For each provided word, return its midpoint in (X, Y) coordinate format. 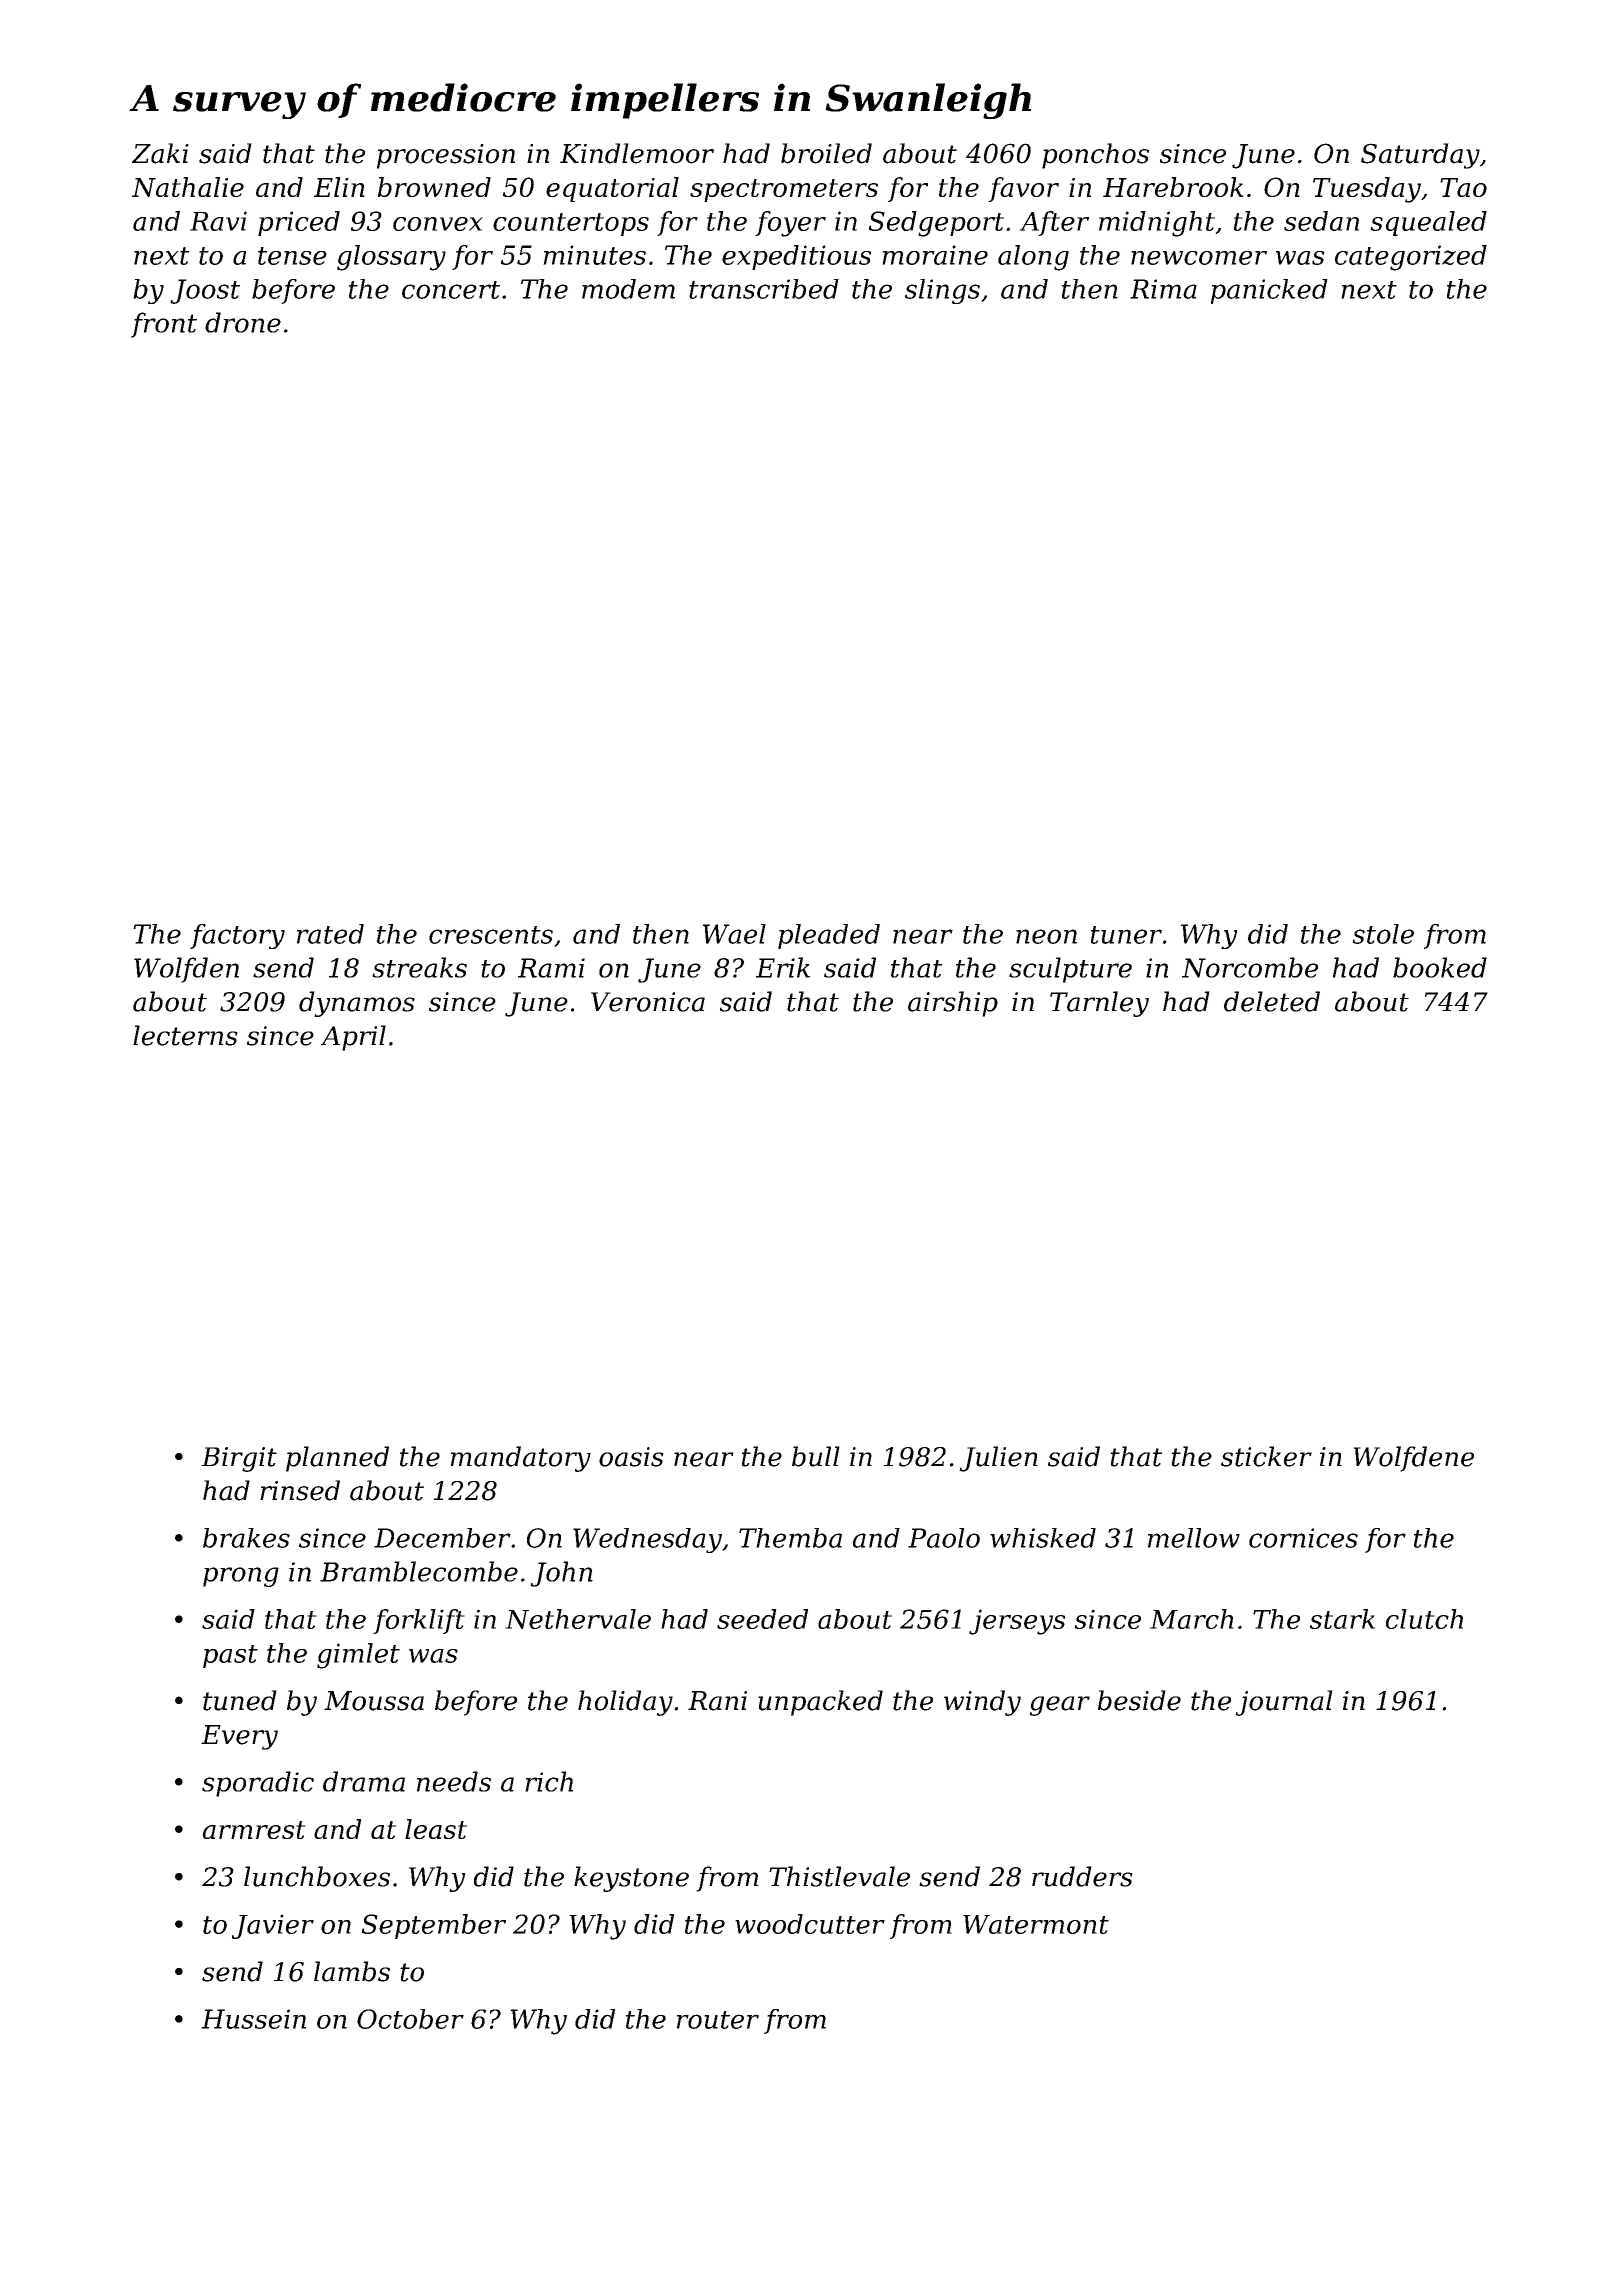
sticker (1266, 1456)
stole (1383, 934)
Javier (273, 1926)
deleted (1272, 1001)
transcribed (764, 289)
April (353, 1038)
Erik (783, 967)
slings (942, 291)
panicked (1269, 291)
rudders (1082, 1876)
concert (451, 290)
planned (337, 1459)
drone (243, 322)
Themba (790, 1538)
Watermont (1036, 1924)
